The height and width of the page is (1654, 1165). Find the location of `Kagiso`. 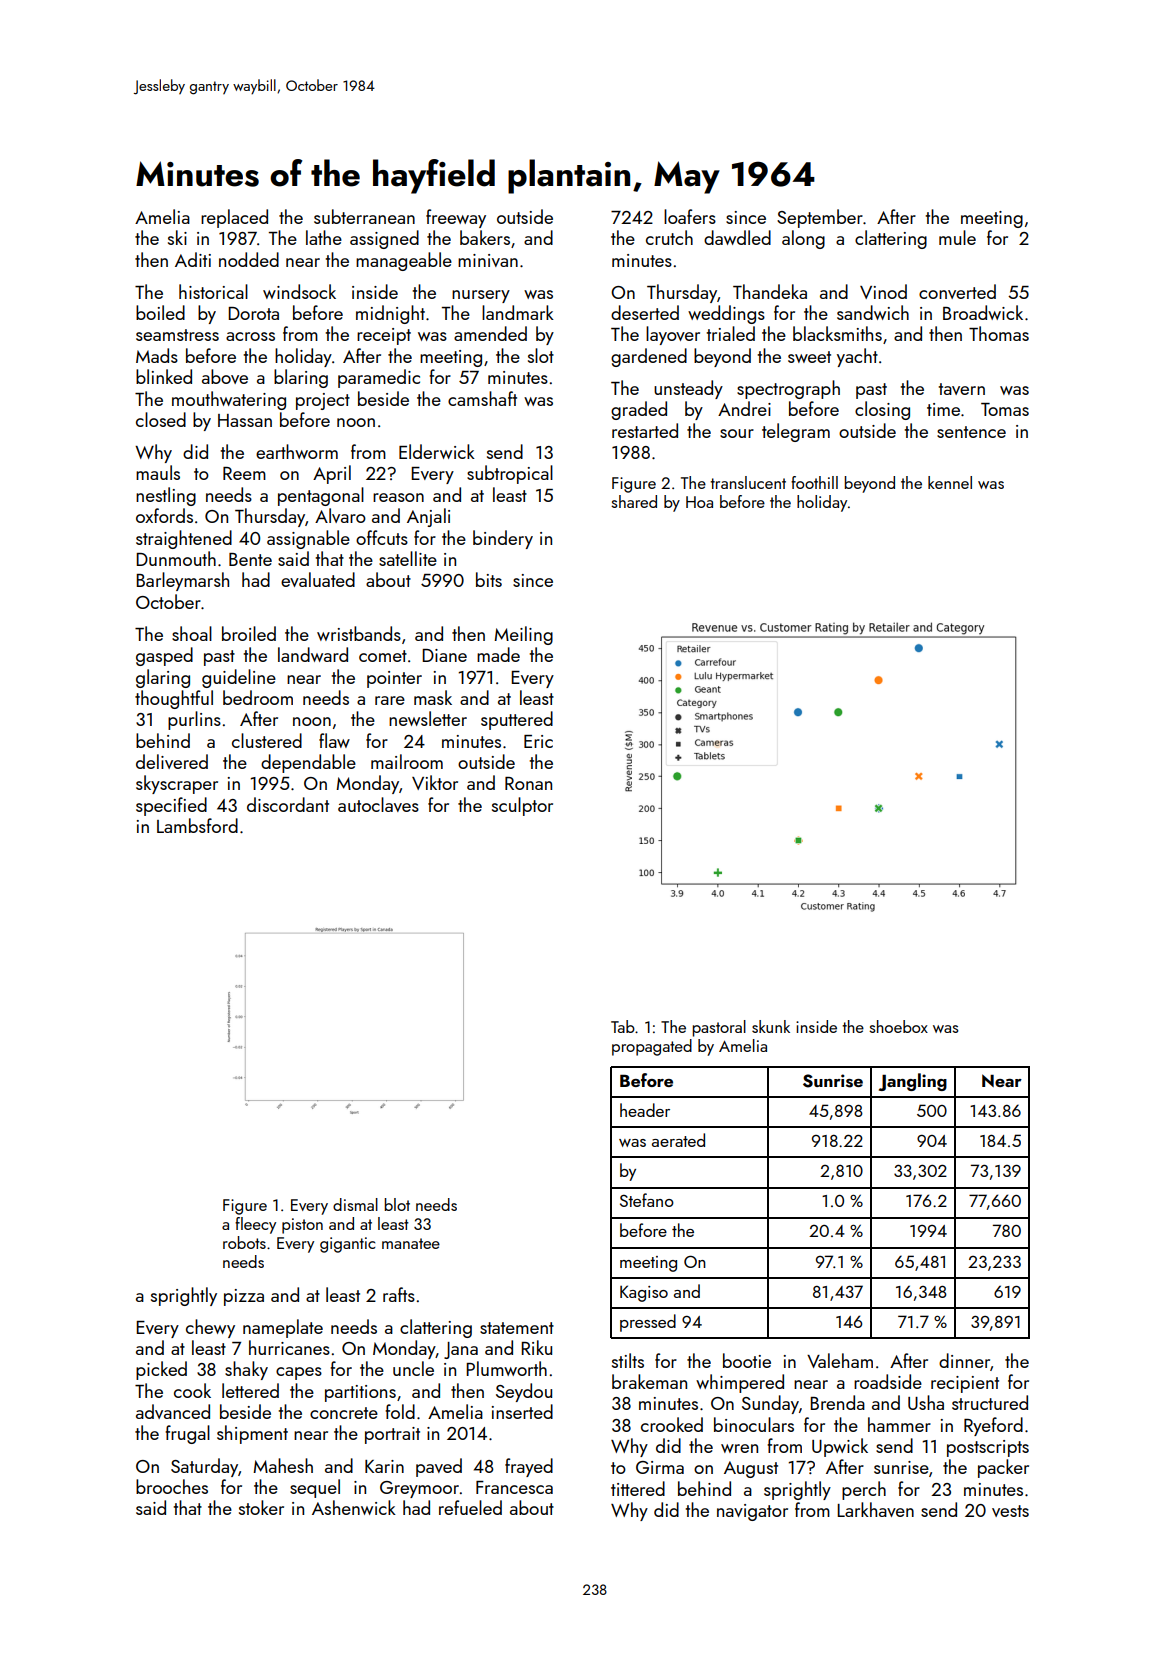

Kagiso is located at coordinates (644, 1293).
